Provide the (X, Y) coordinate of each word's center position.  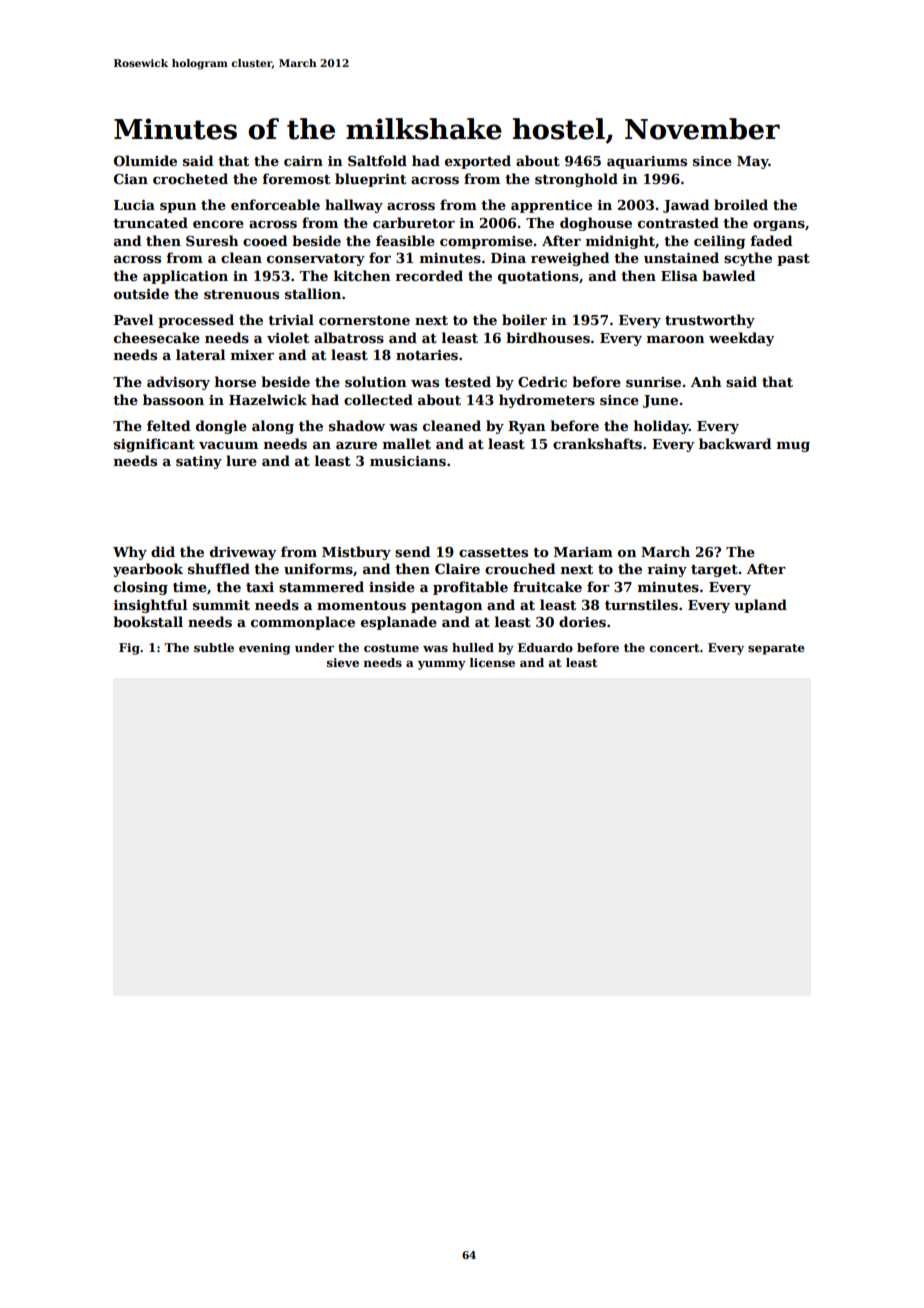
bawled (728, 275)
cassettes (493, 552)
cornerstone (364, 320)
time (190, 587)
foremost (296, 178)
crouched (520, 568)
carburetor (414, 222)
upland (760, 606)
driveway (243, 553)
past (793, 260)
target (714, 571)
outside (141, 293)
